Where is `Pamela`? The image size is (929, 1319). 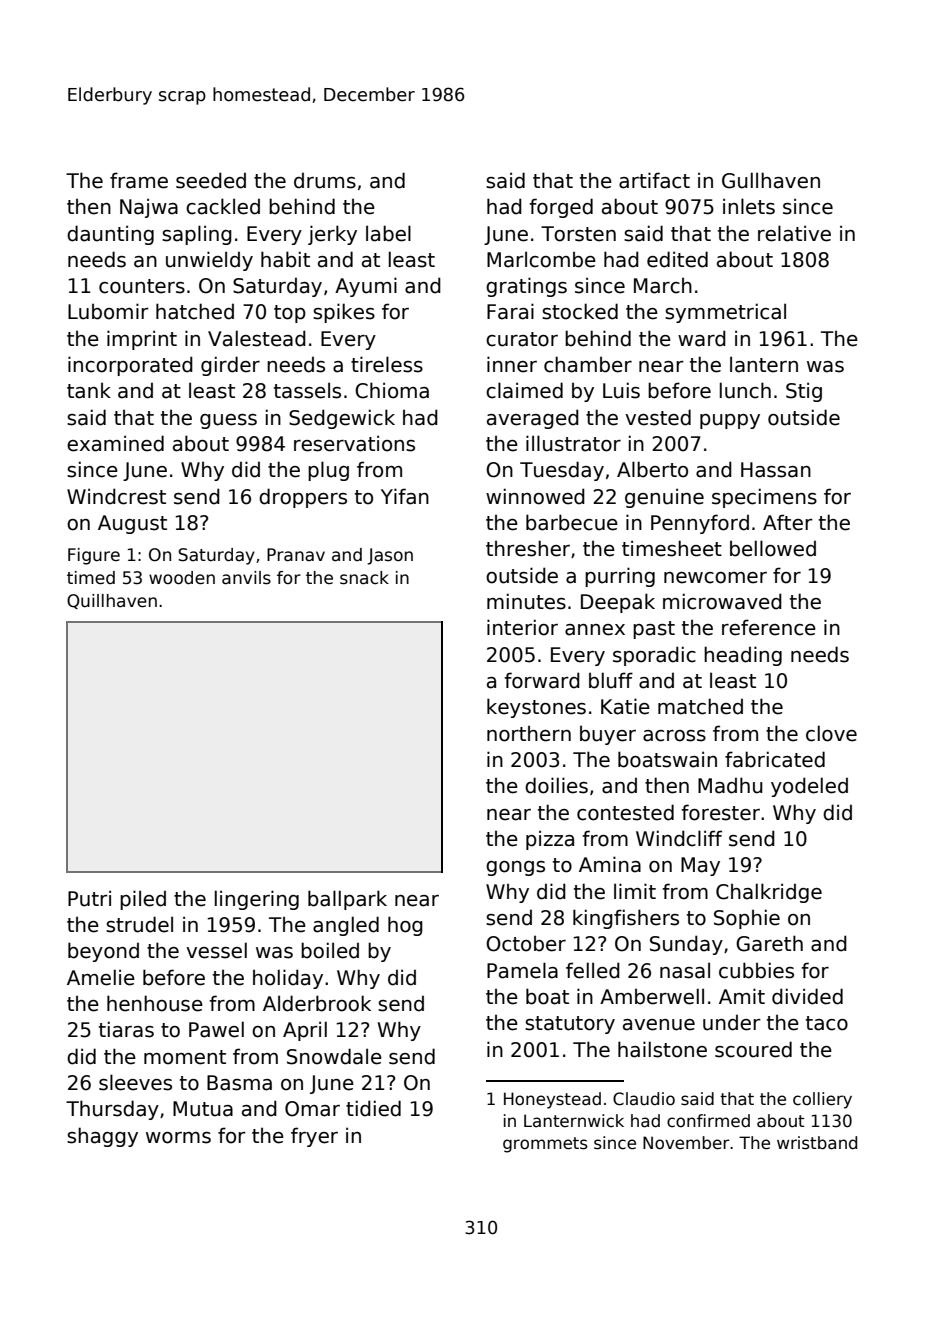
Pamela is located at coordinates (522, 970).
